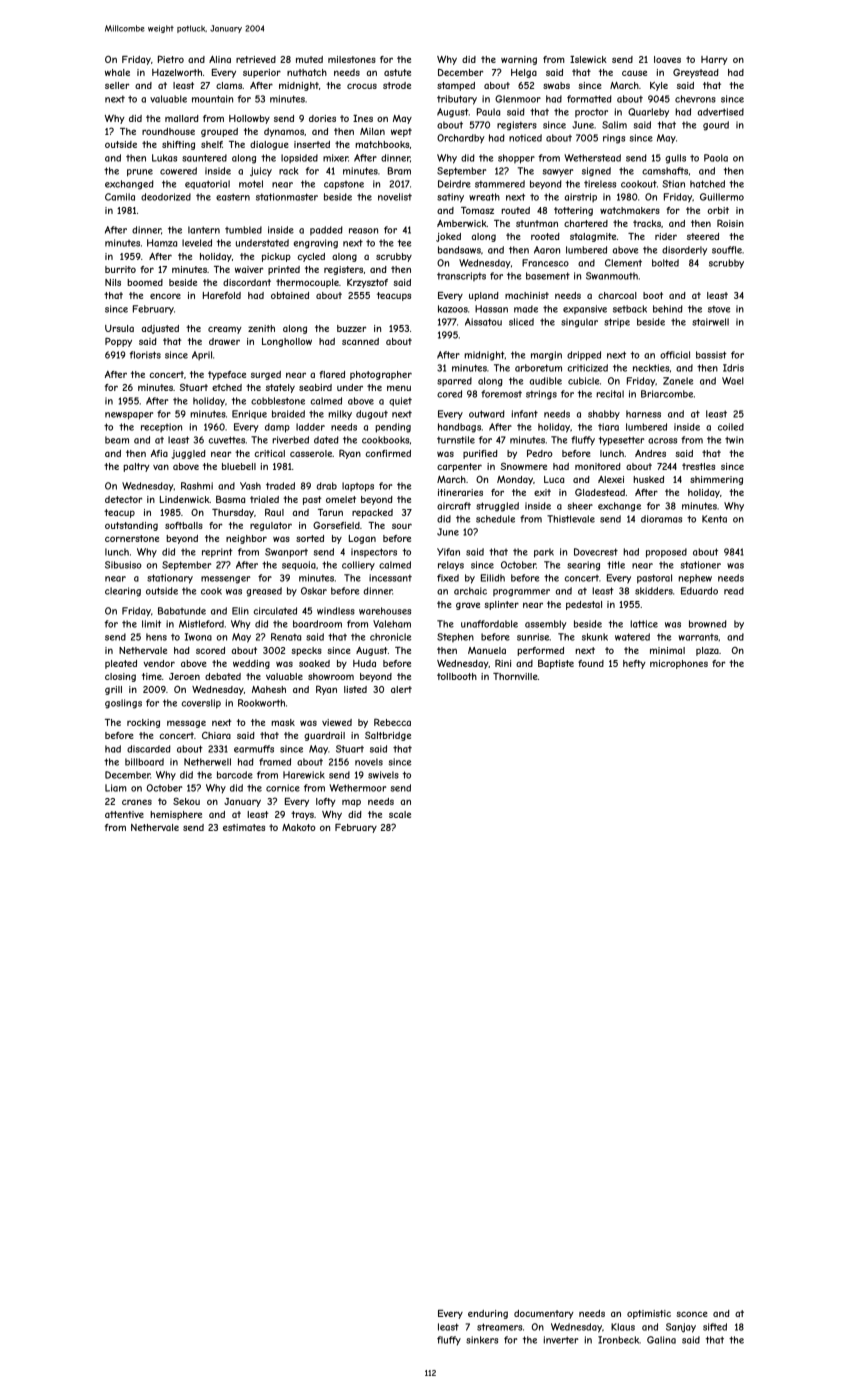 This document has width=849, height=1400. Describe the element at coordinates (124, 814) in the document. I see `attentive` at that location.
